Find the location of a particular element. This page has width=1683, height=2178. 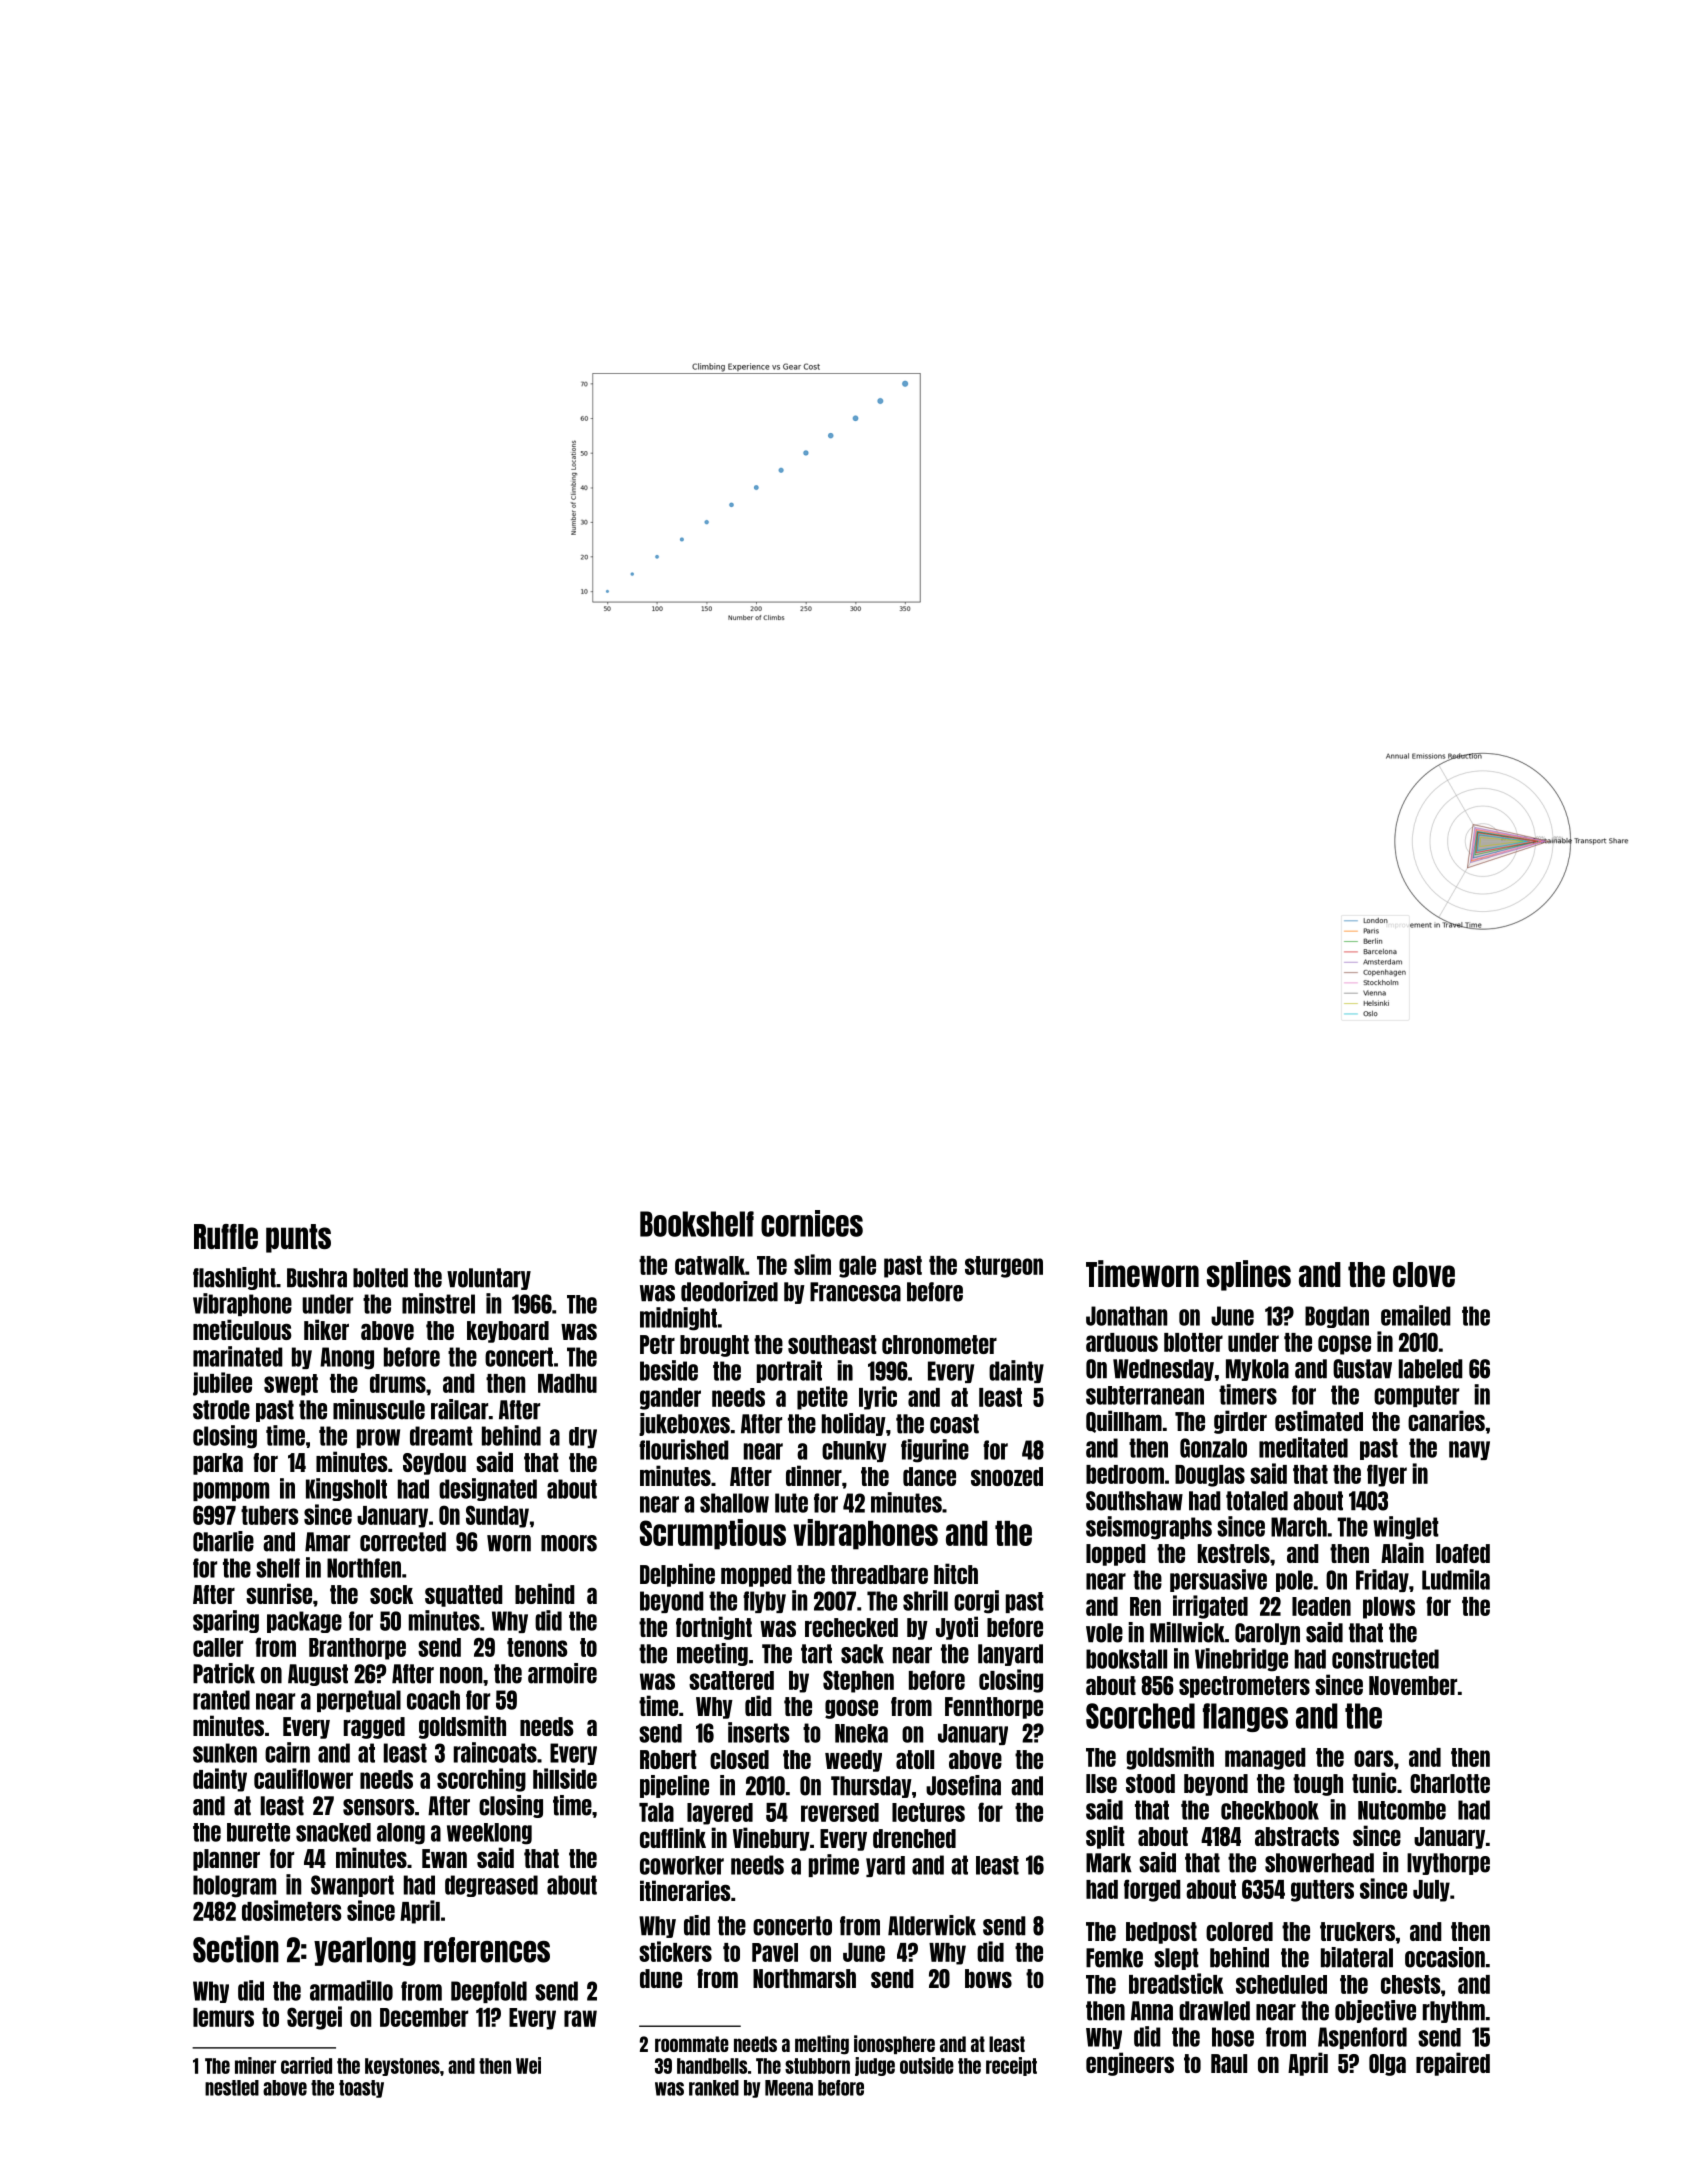

jukeboxes is located at coordinates (684, 1424).
